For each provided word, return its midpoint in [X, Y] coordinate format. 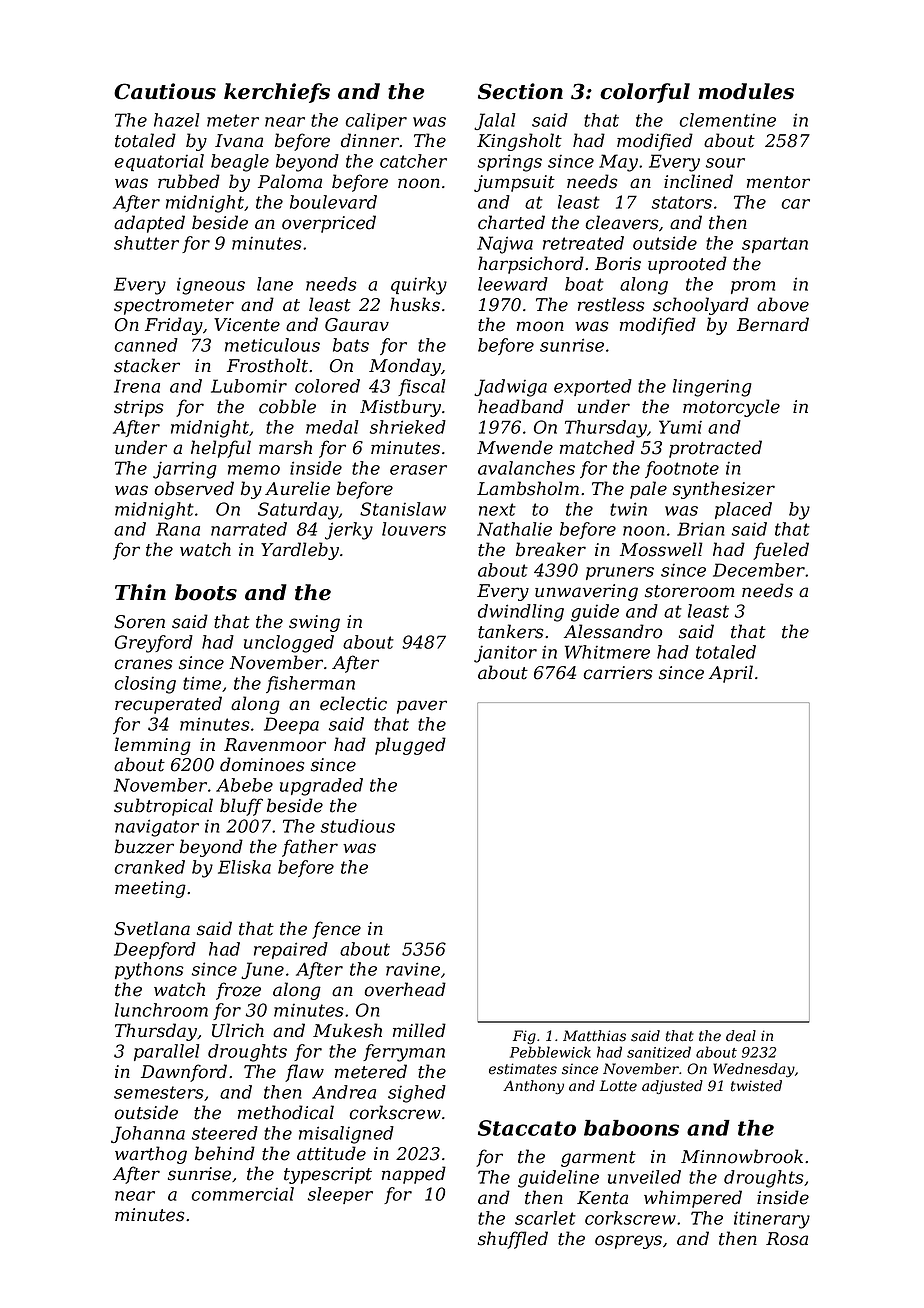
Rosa [787, 1239]
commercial [242, 1194]
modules [746, 91]
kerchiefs [277, 93]
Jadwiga [510, 388]
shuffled [513, 1240]
